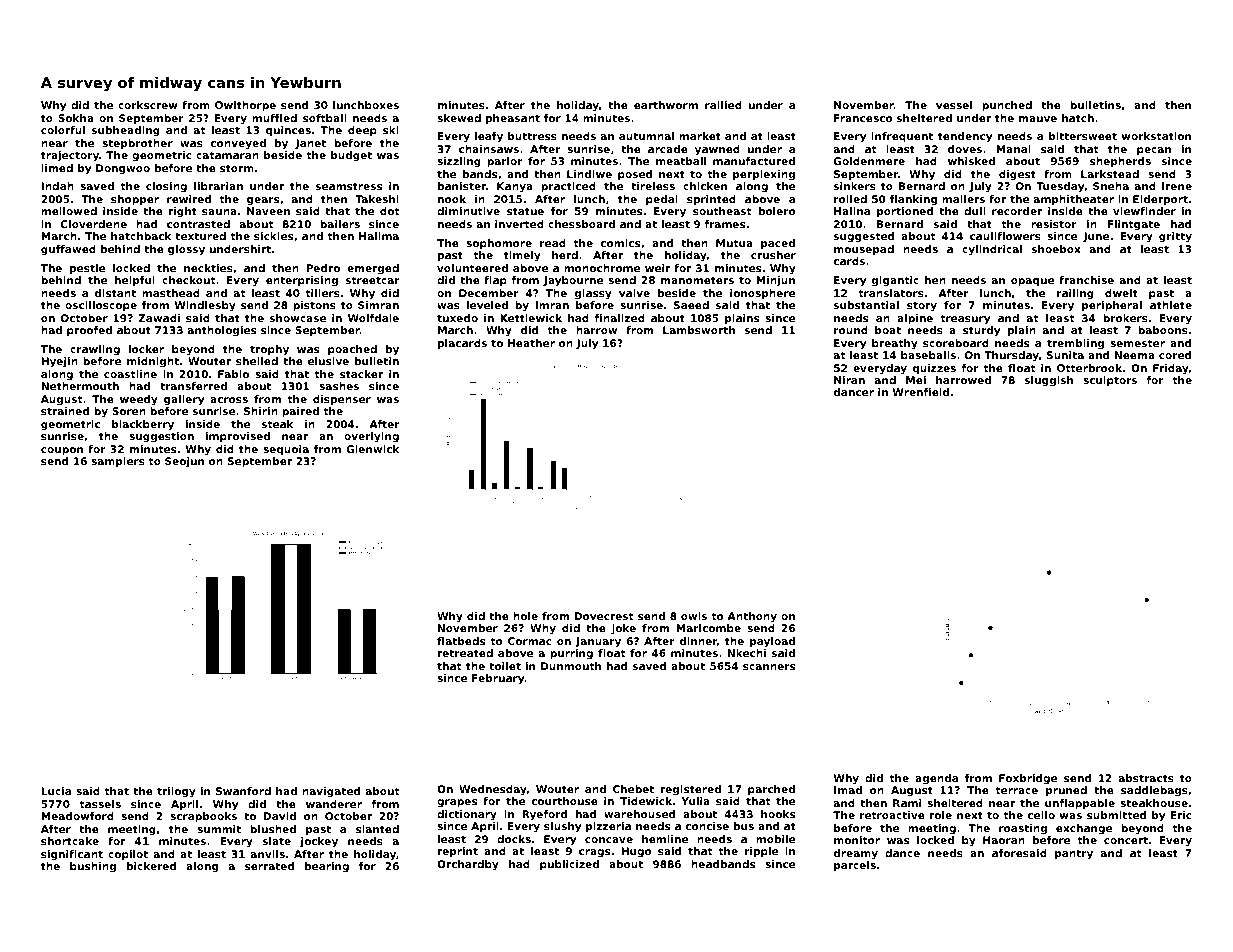 This screenshot has height=952, width=1233. I want to click on toilet, so click(505, 666).
